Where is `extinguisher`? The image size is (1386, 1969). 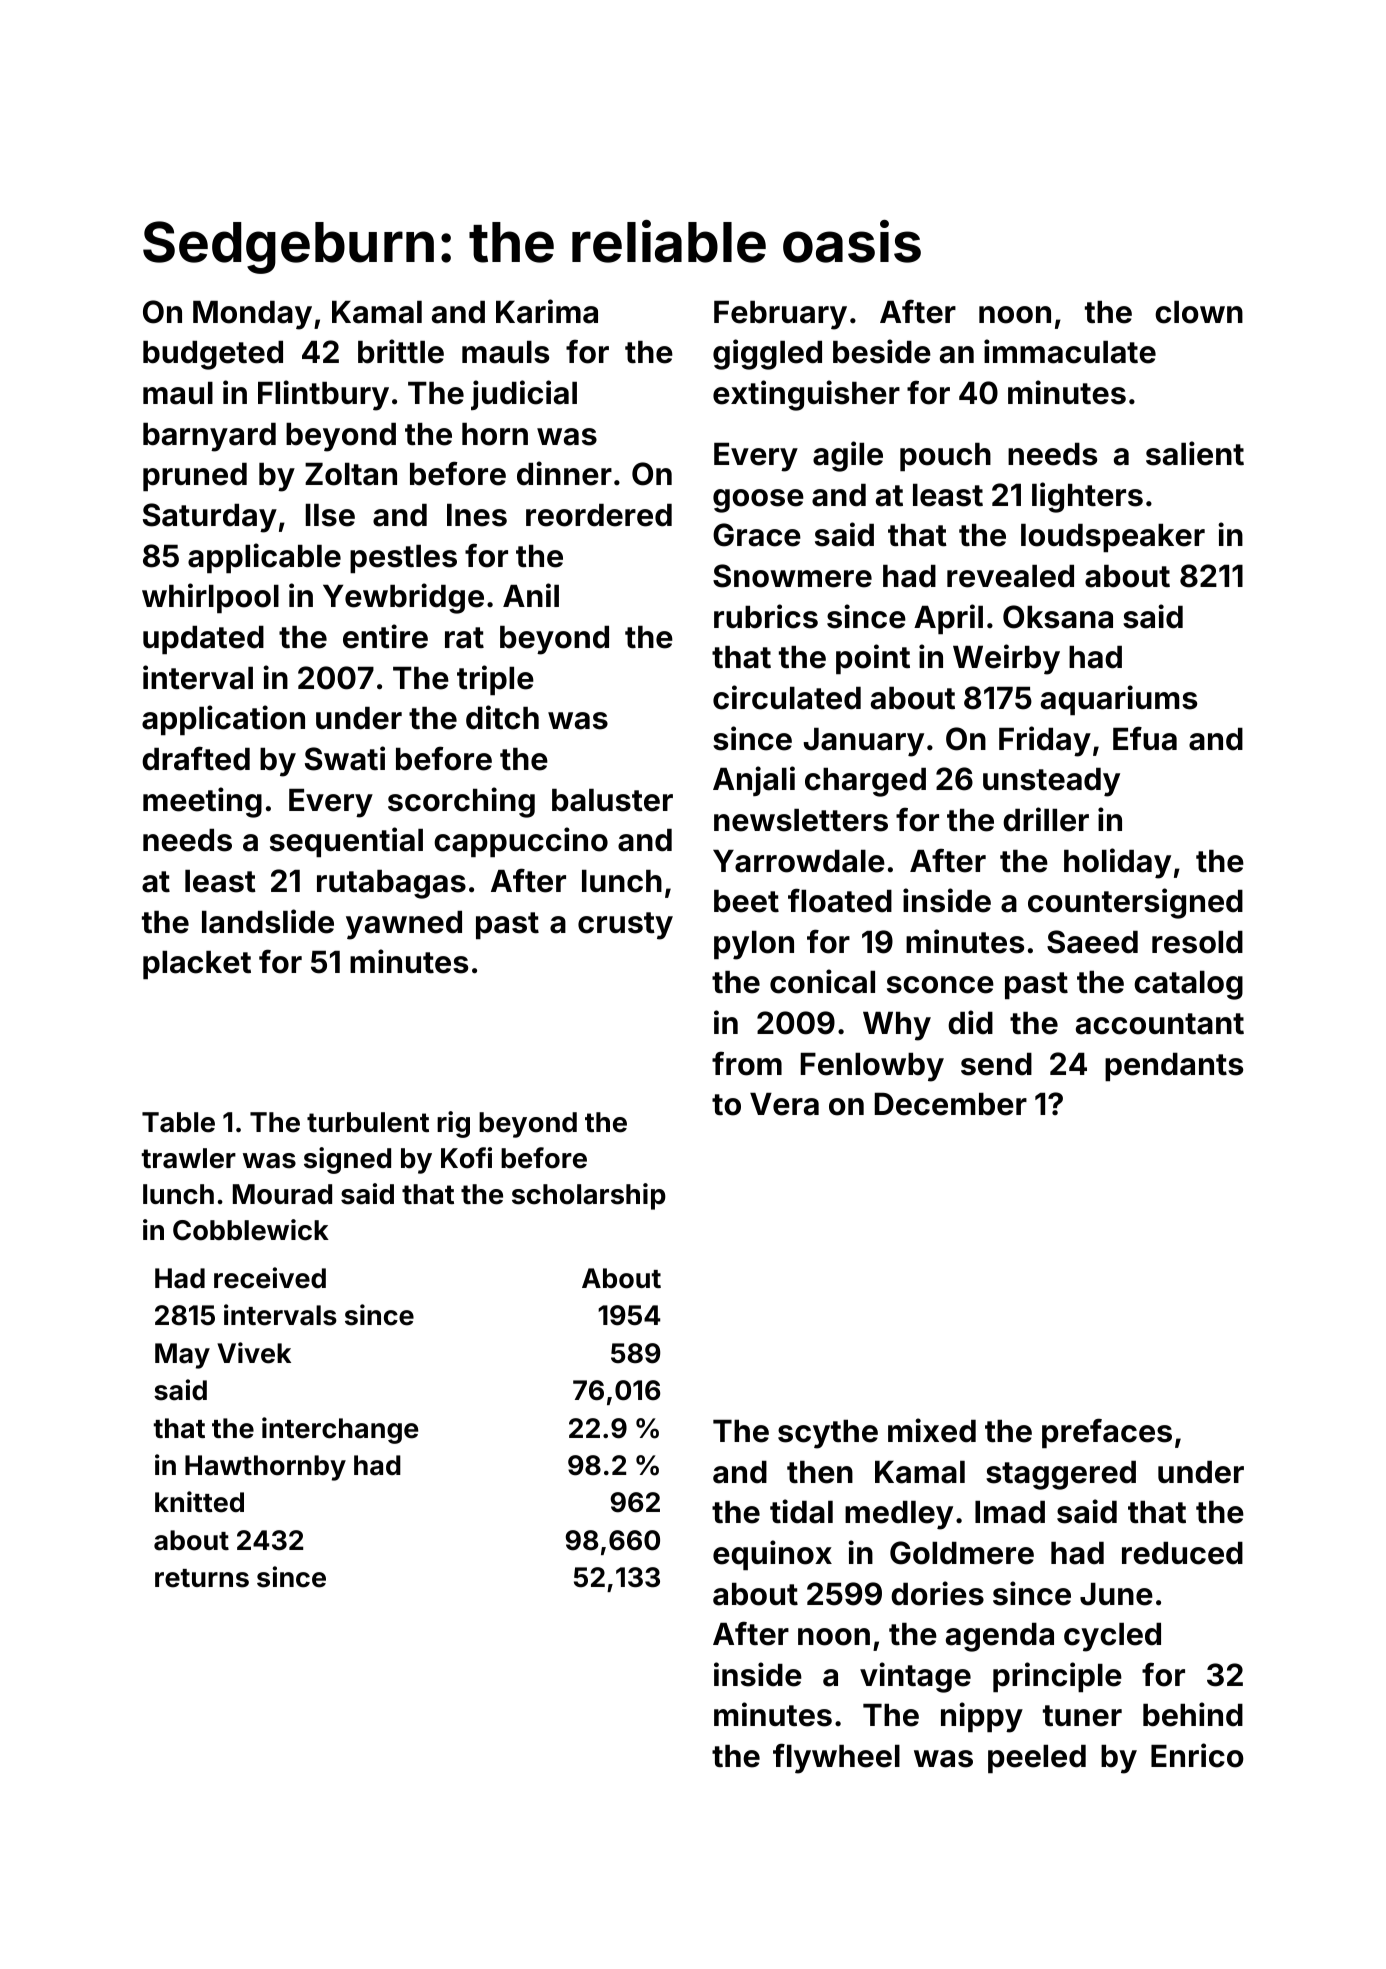
extinguisher is located at coordinates (806, 395).
